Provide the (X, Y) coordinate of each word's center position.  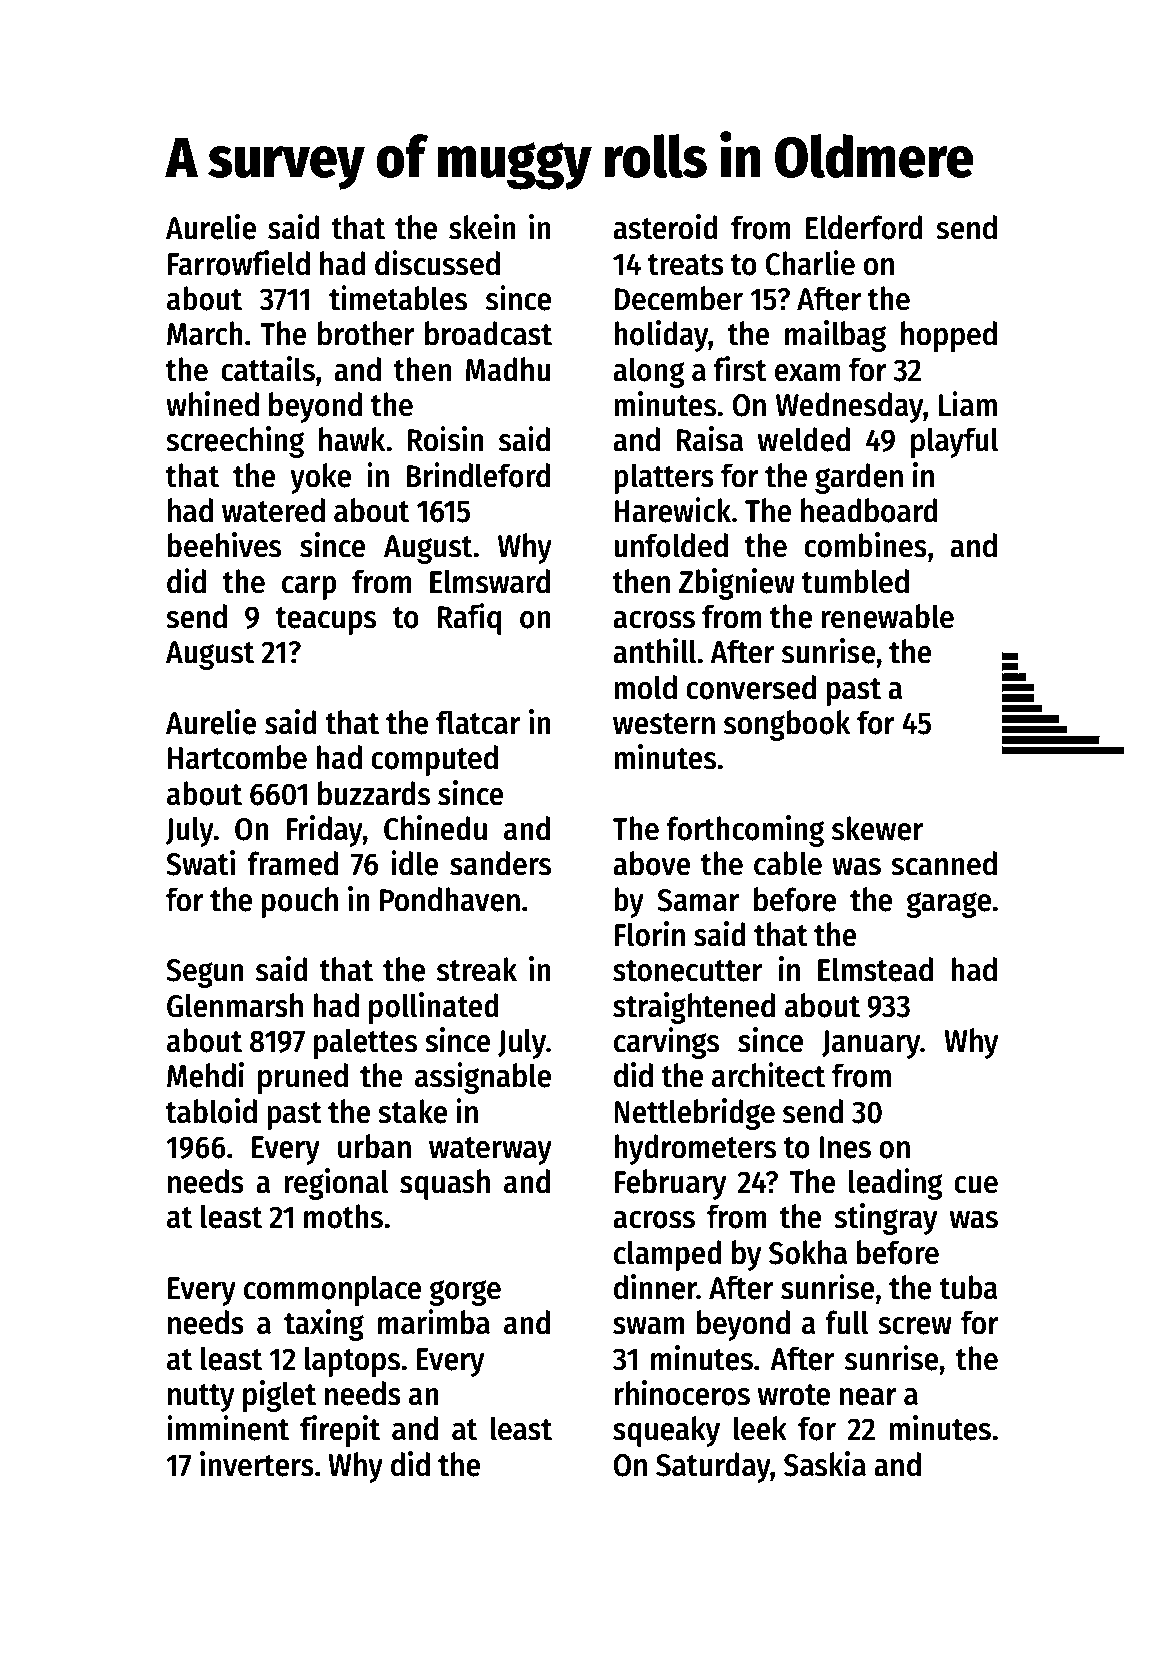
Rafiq (469, 619)
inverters (257, 1464)
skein (482, 227)
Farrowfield (239, 263)
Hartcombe (237, 757)
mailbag (835, 336)
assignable (483, 1078)
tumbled (855, 581)
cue (976, 1185)
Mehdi (205, 1075)
